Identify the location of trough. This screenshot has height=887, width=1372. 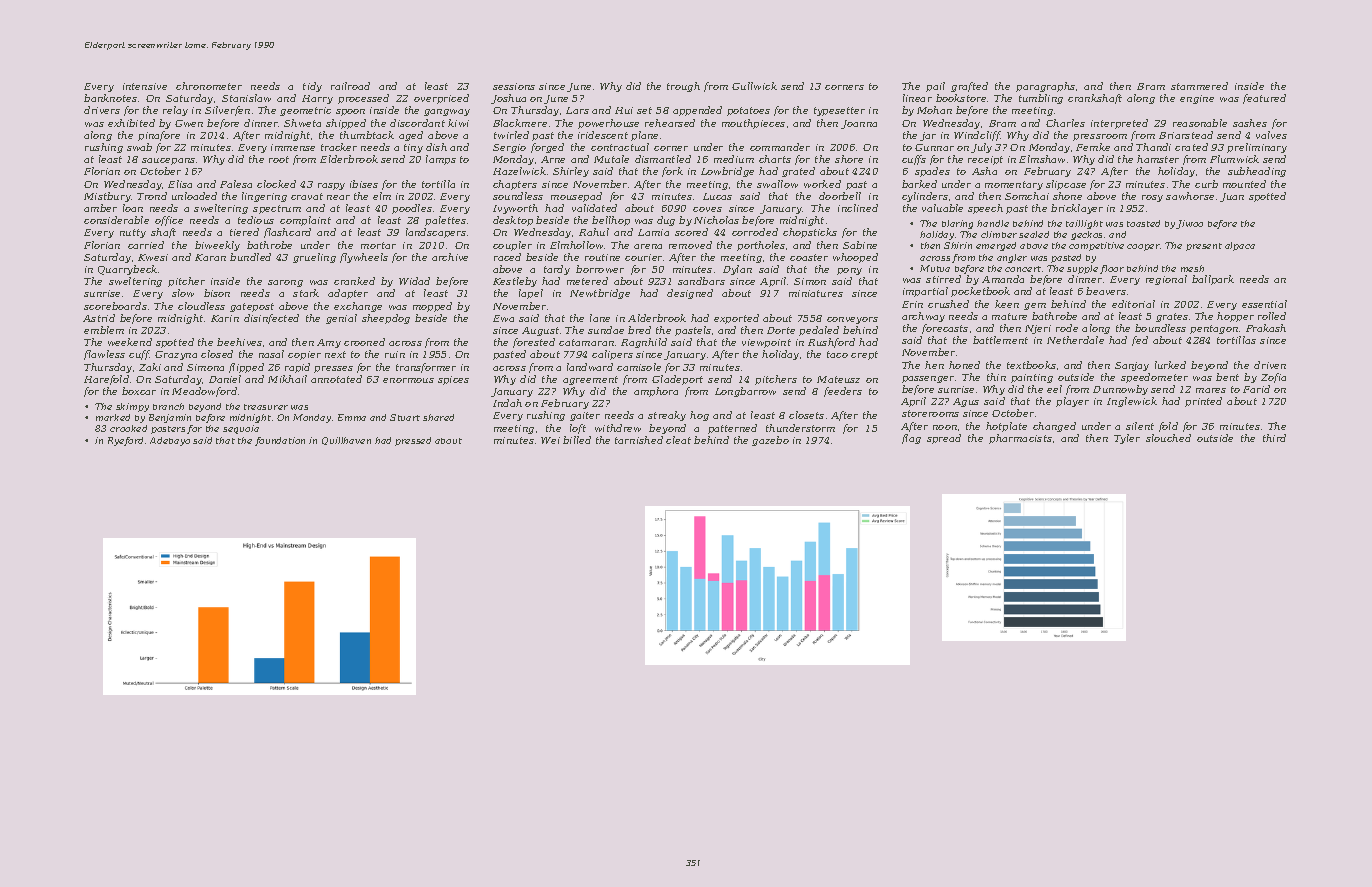
(683, 87).
